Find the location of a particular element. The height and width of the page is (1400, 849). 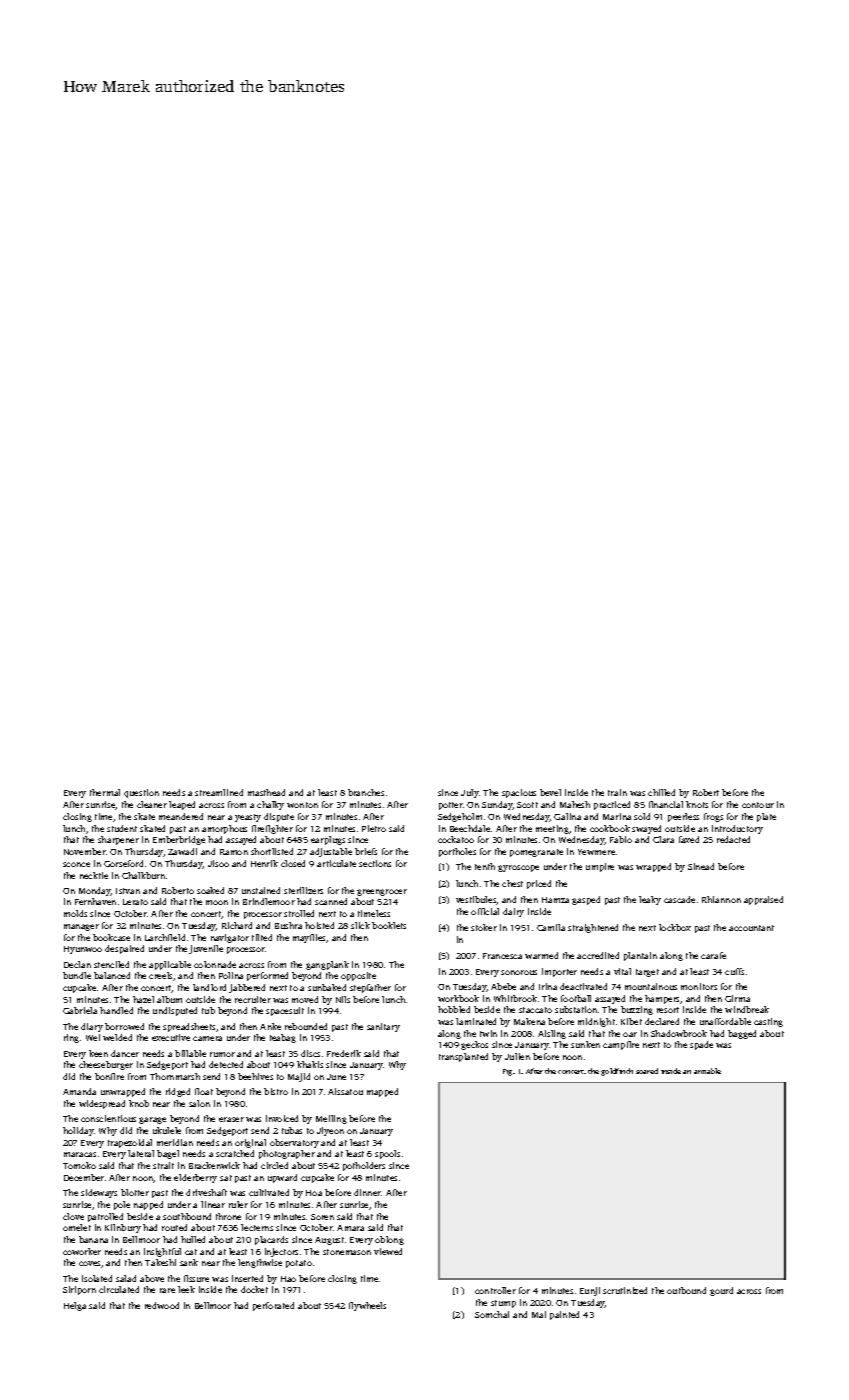

Istvan is located at coordinates (128, 891).
